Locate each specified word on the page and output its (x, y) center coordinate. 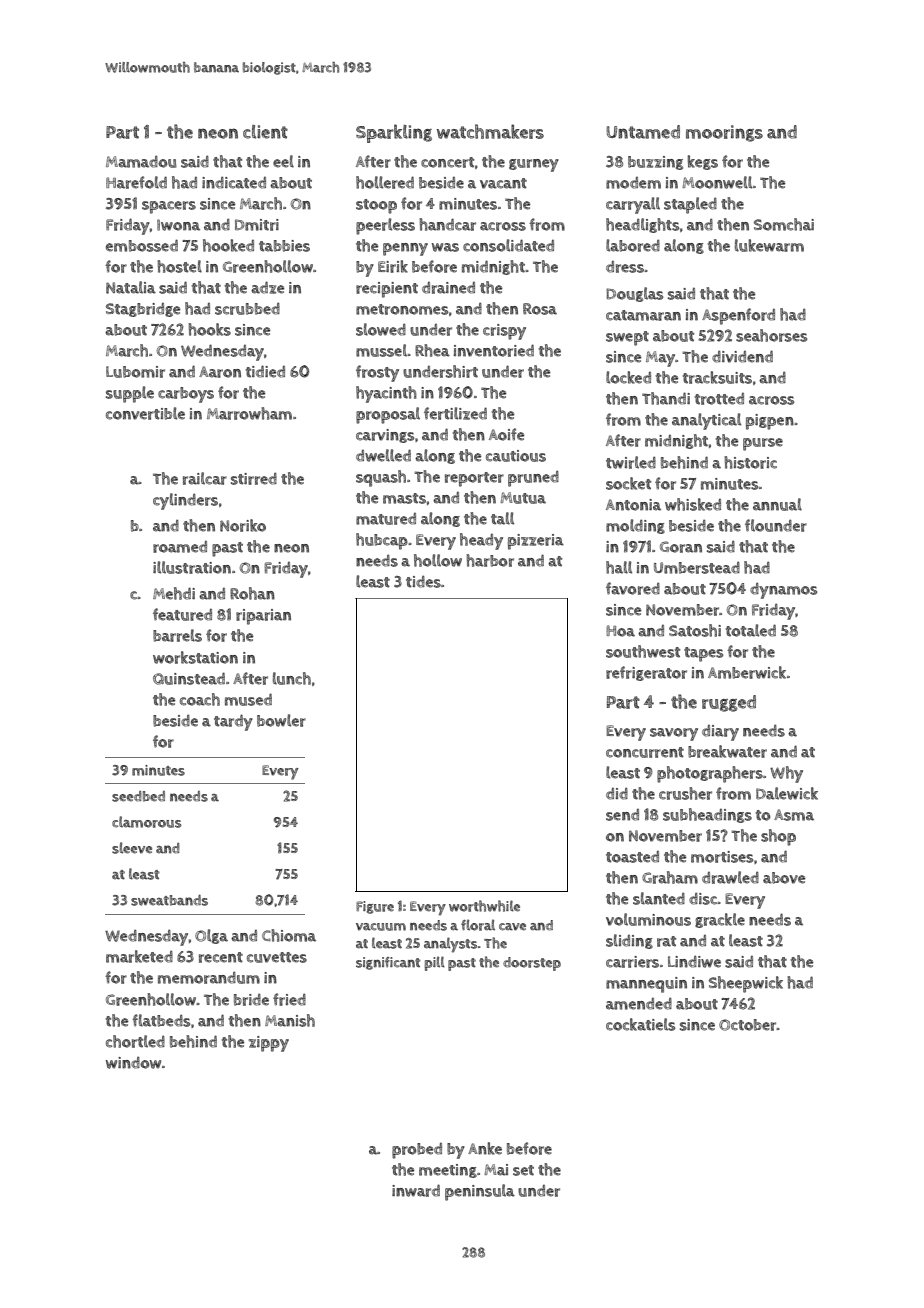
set (523, 1170)
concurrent (645, 752)
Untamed (643, 132)
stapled (690, 205)
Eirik (393, 266)
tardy (233, 722)
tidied (265, 371)
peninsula (480, 1192)
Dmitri (257, 225)
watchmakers (490, 131)
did (617, 794)
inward (416, 1190)
